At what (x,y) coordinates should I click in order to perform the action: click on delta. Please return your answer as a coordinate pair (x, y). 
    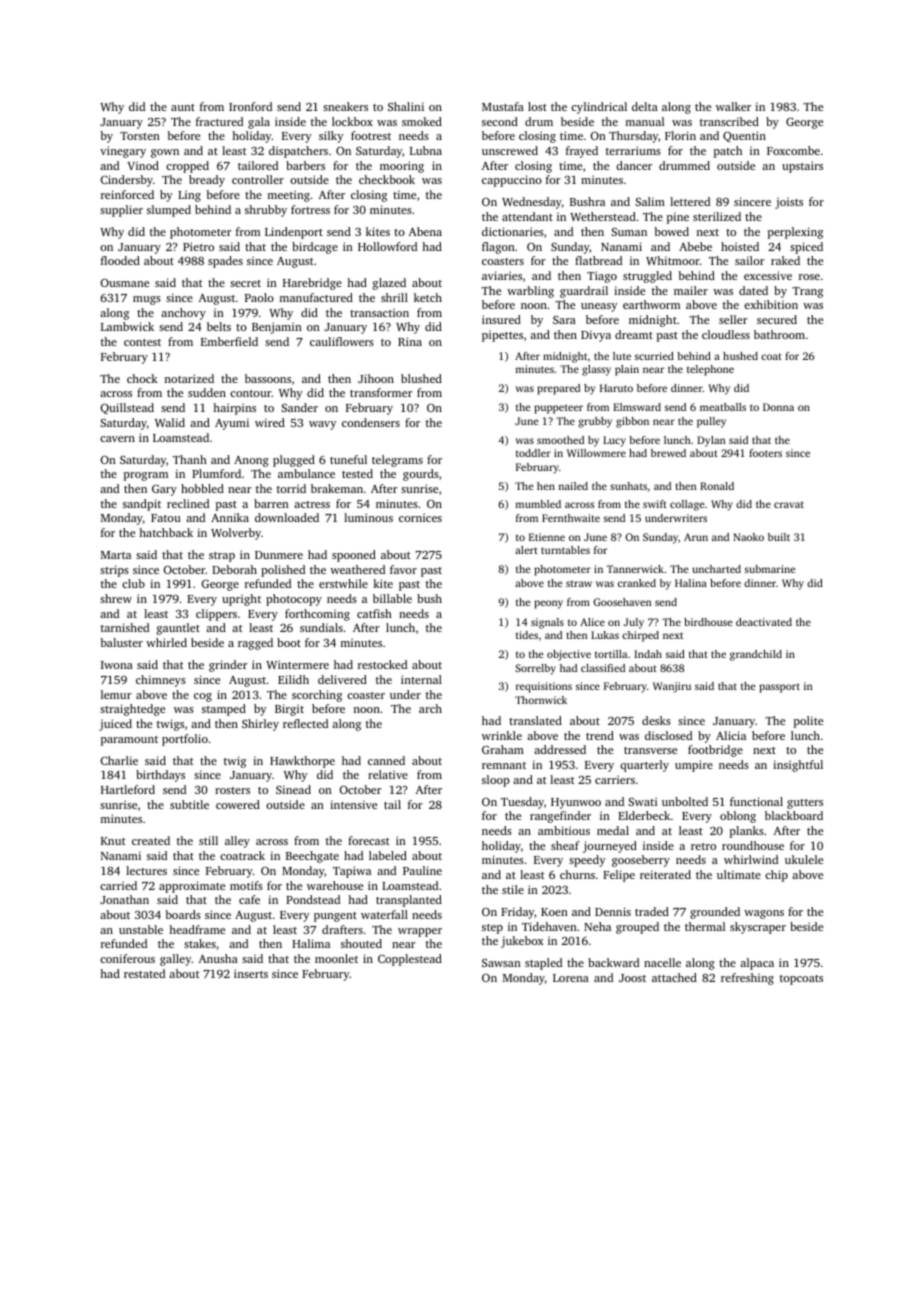
    Looking at the image, I should click on (645, 106).
